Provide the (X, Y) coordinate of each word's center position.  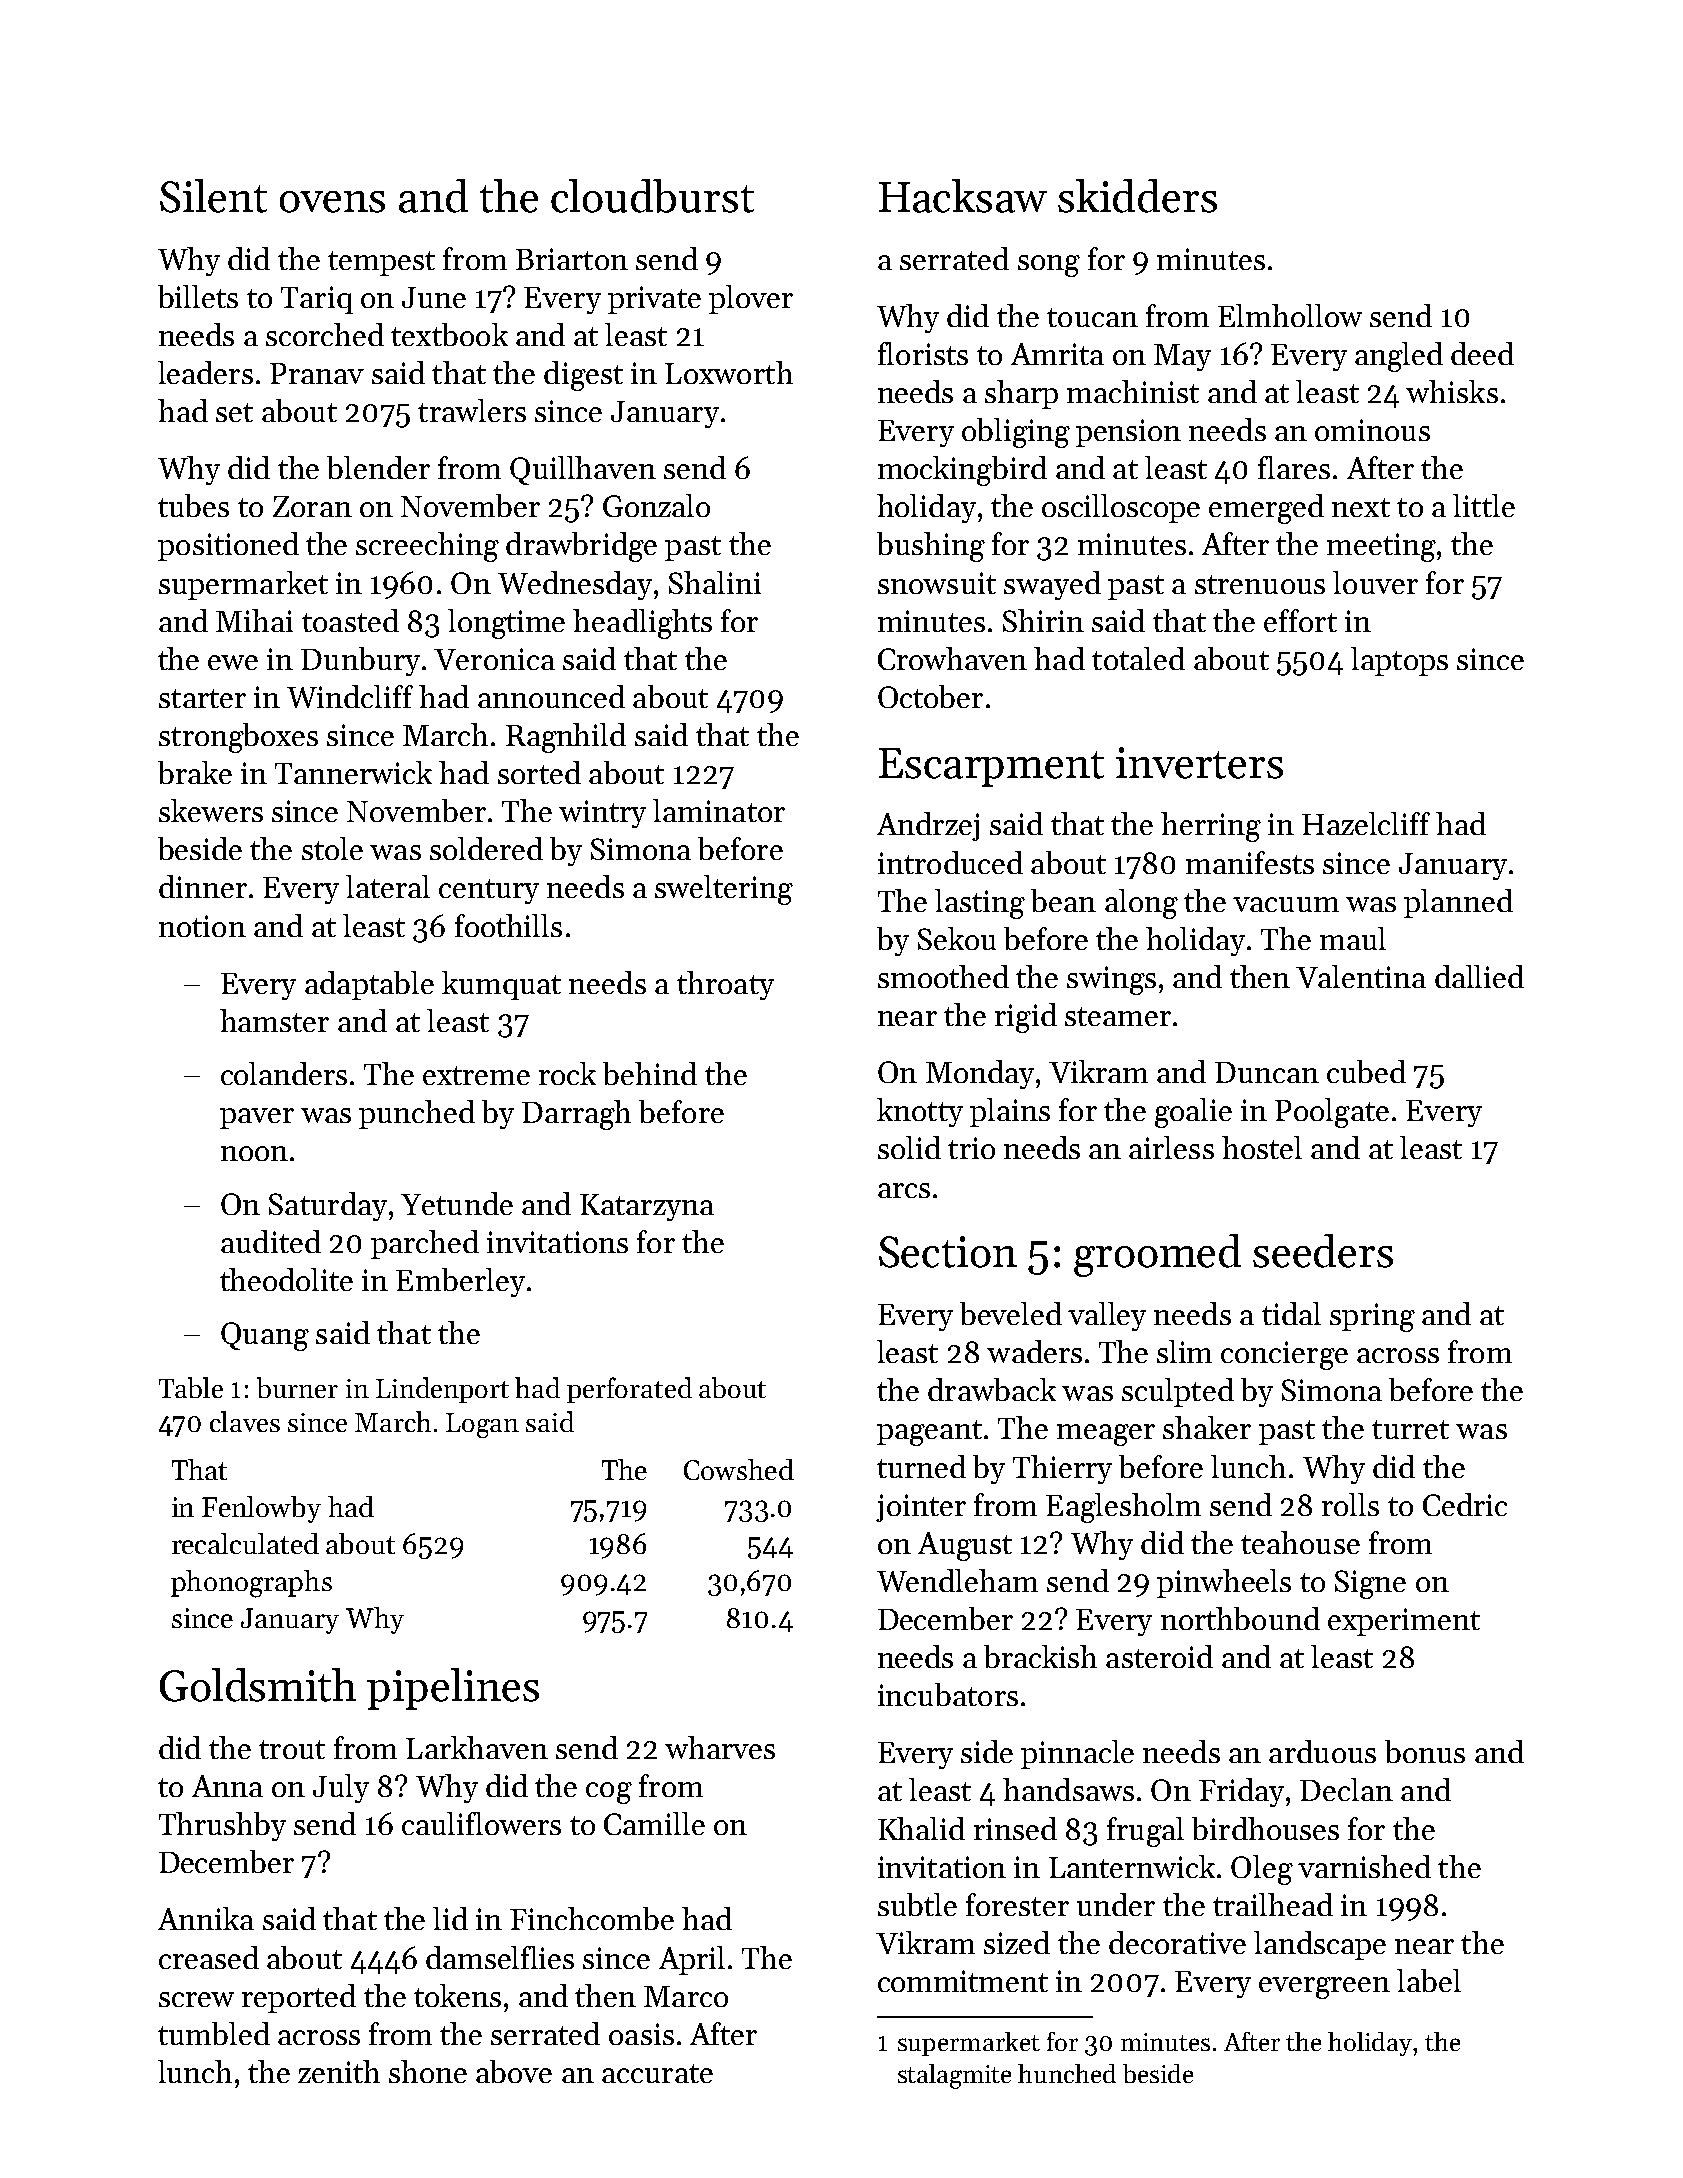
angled (1399, 357)
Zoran (312, 506)
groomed (1157, 1255)
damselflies (500, 1957)
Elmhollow (1290, 315)
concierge (1284, 1355)
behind (650, 1073)
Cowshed (739, 1469)
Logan (482, 1425)
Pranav (317, 373)
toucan (1092, 317)
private (654, 300)
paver (257, 1118)
